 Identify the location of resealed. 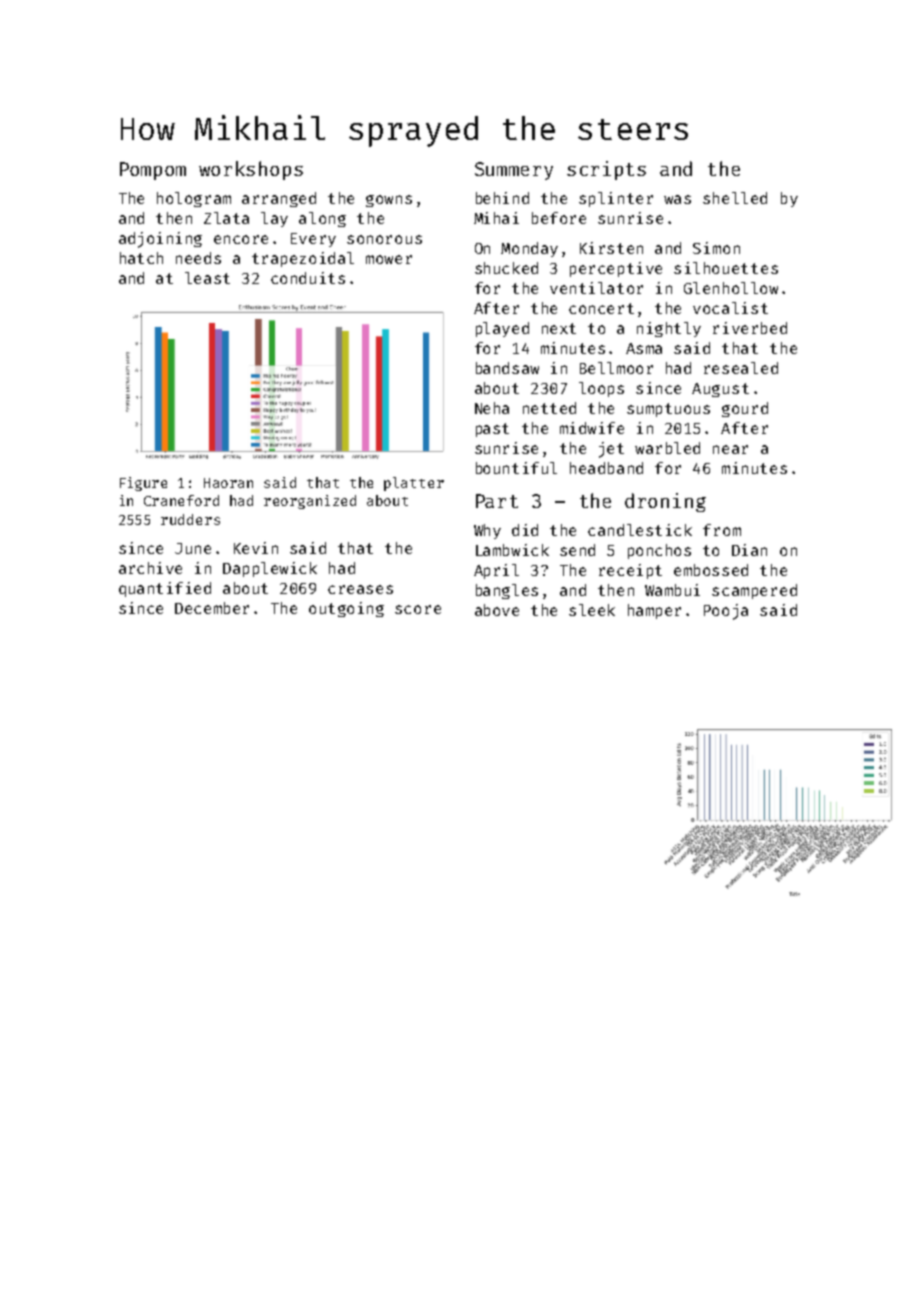
(741, 368).
